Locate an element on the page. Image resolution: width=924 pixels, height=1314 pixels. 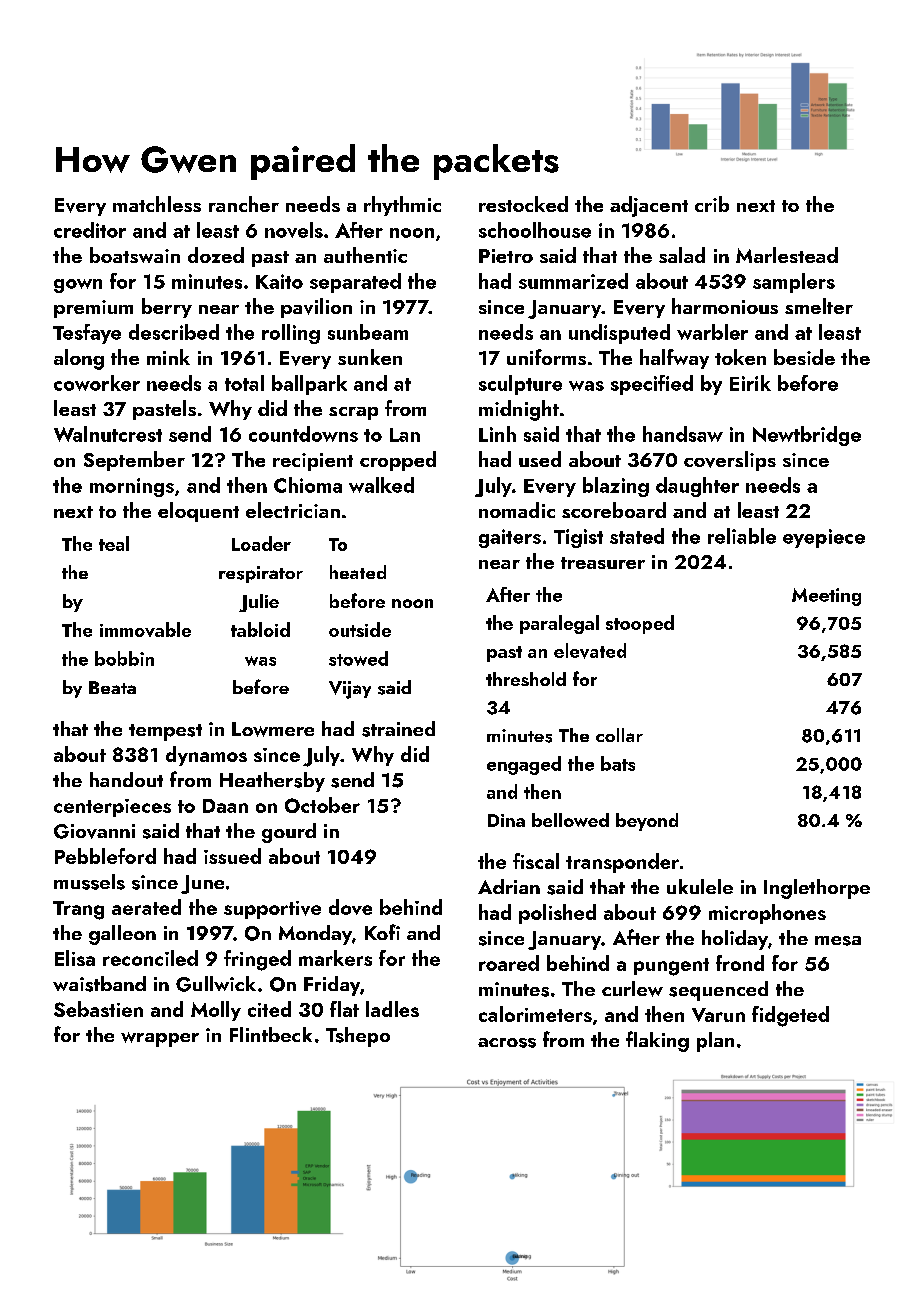
Inglethorpe is located at coordinates (817, 889).
